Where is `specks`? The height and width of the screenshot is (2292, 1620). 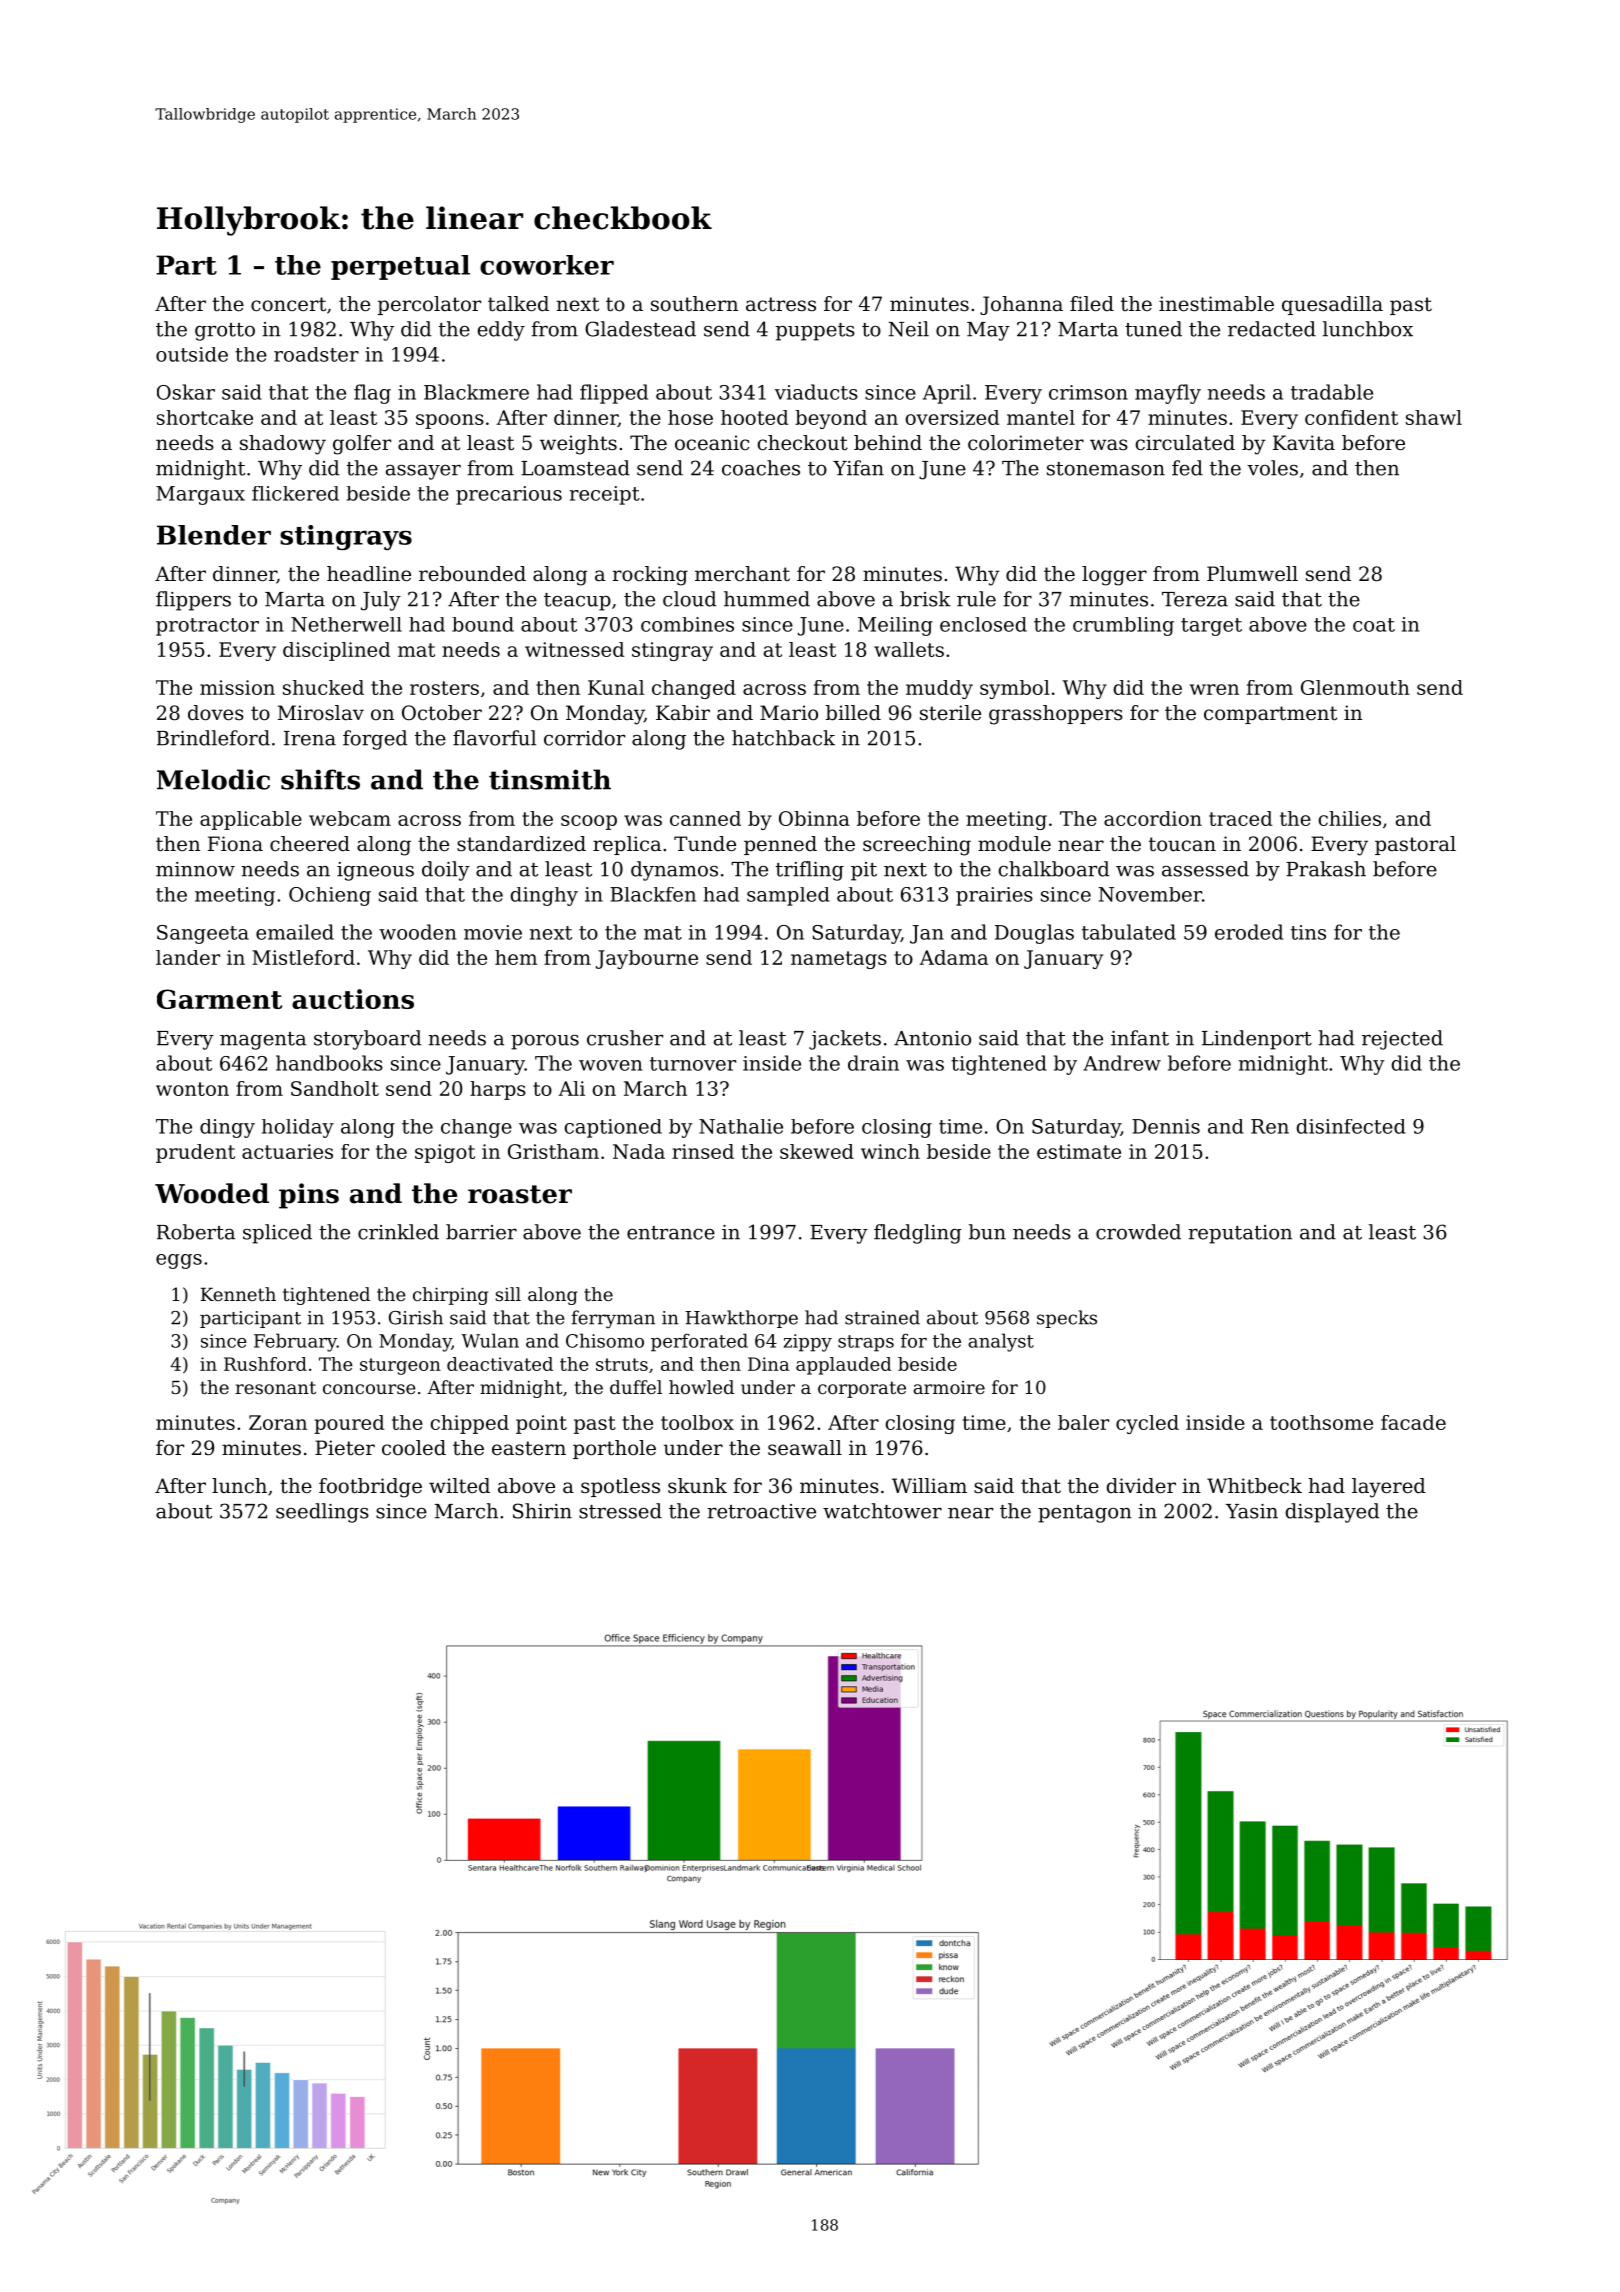
specks is located at coordinates (1067, 1319).
